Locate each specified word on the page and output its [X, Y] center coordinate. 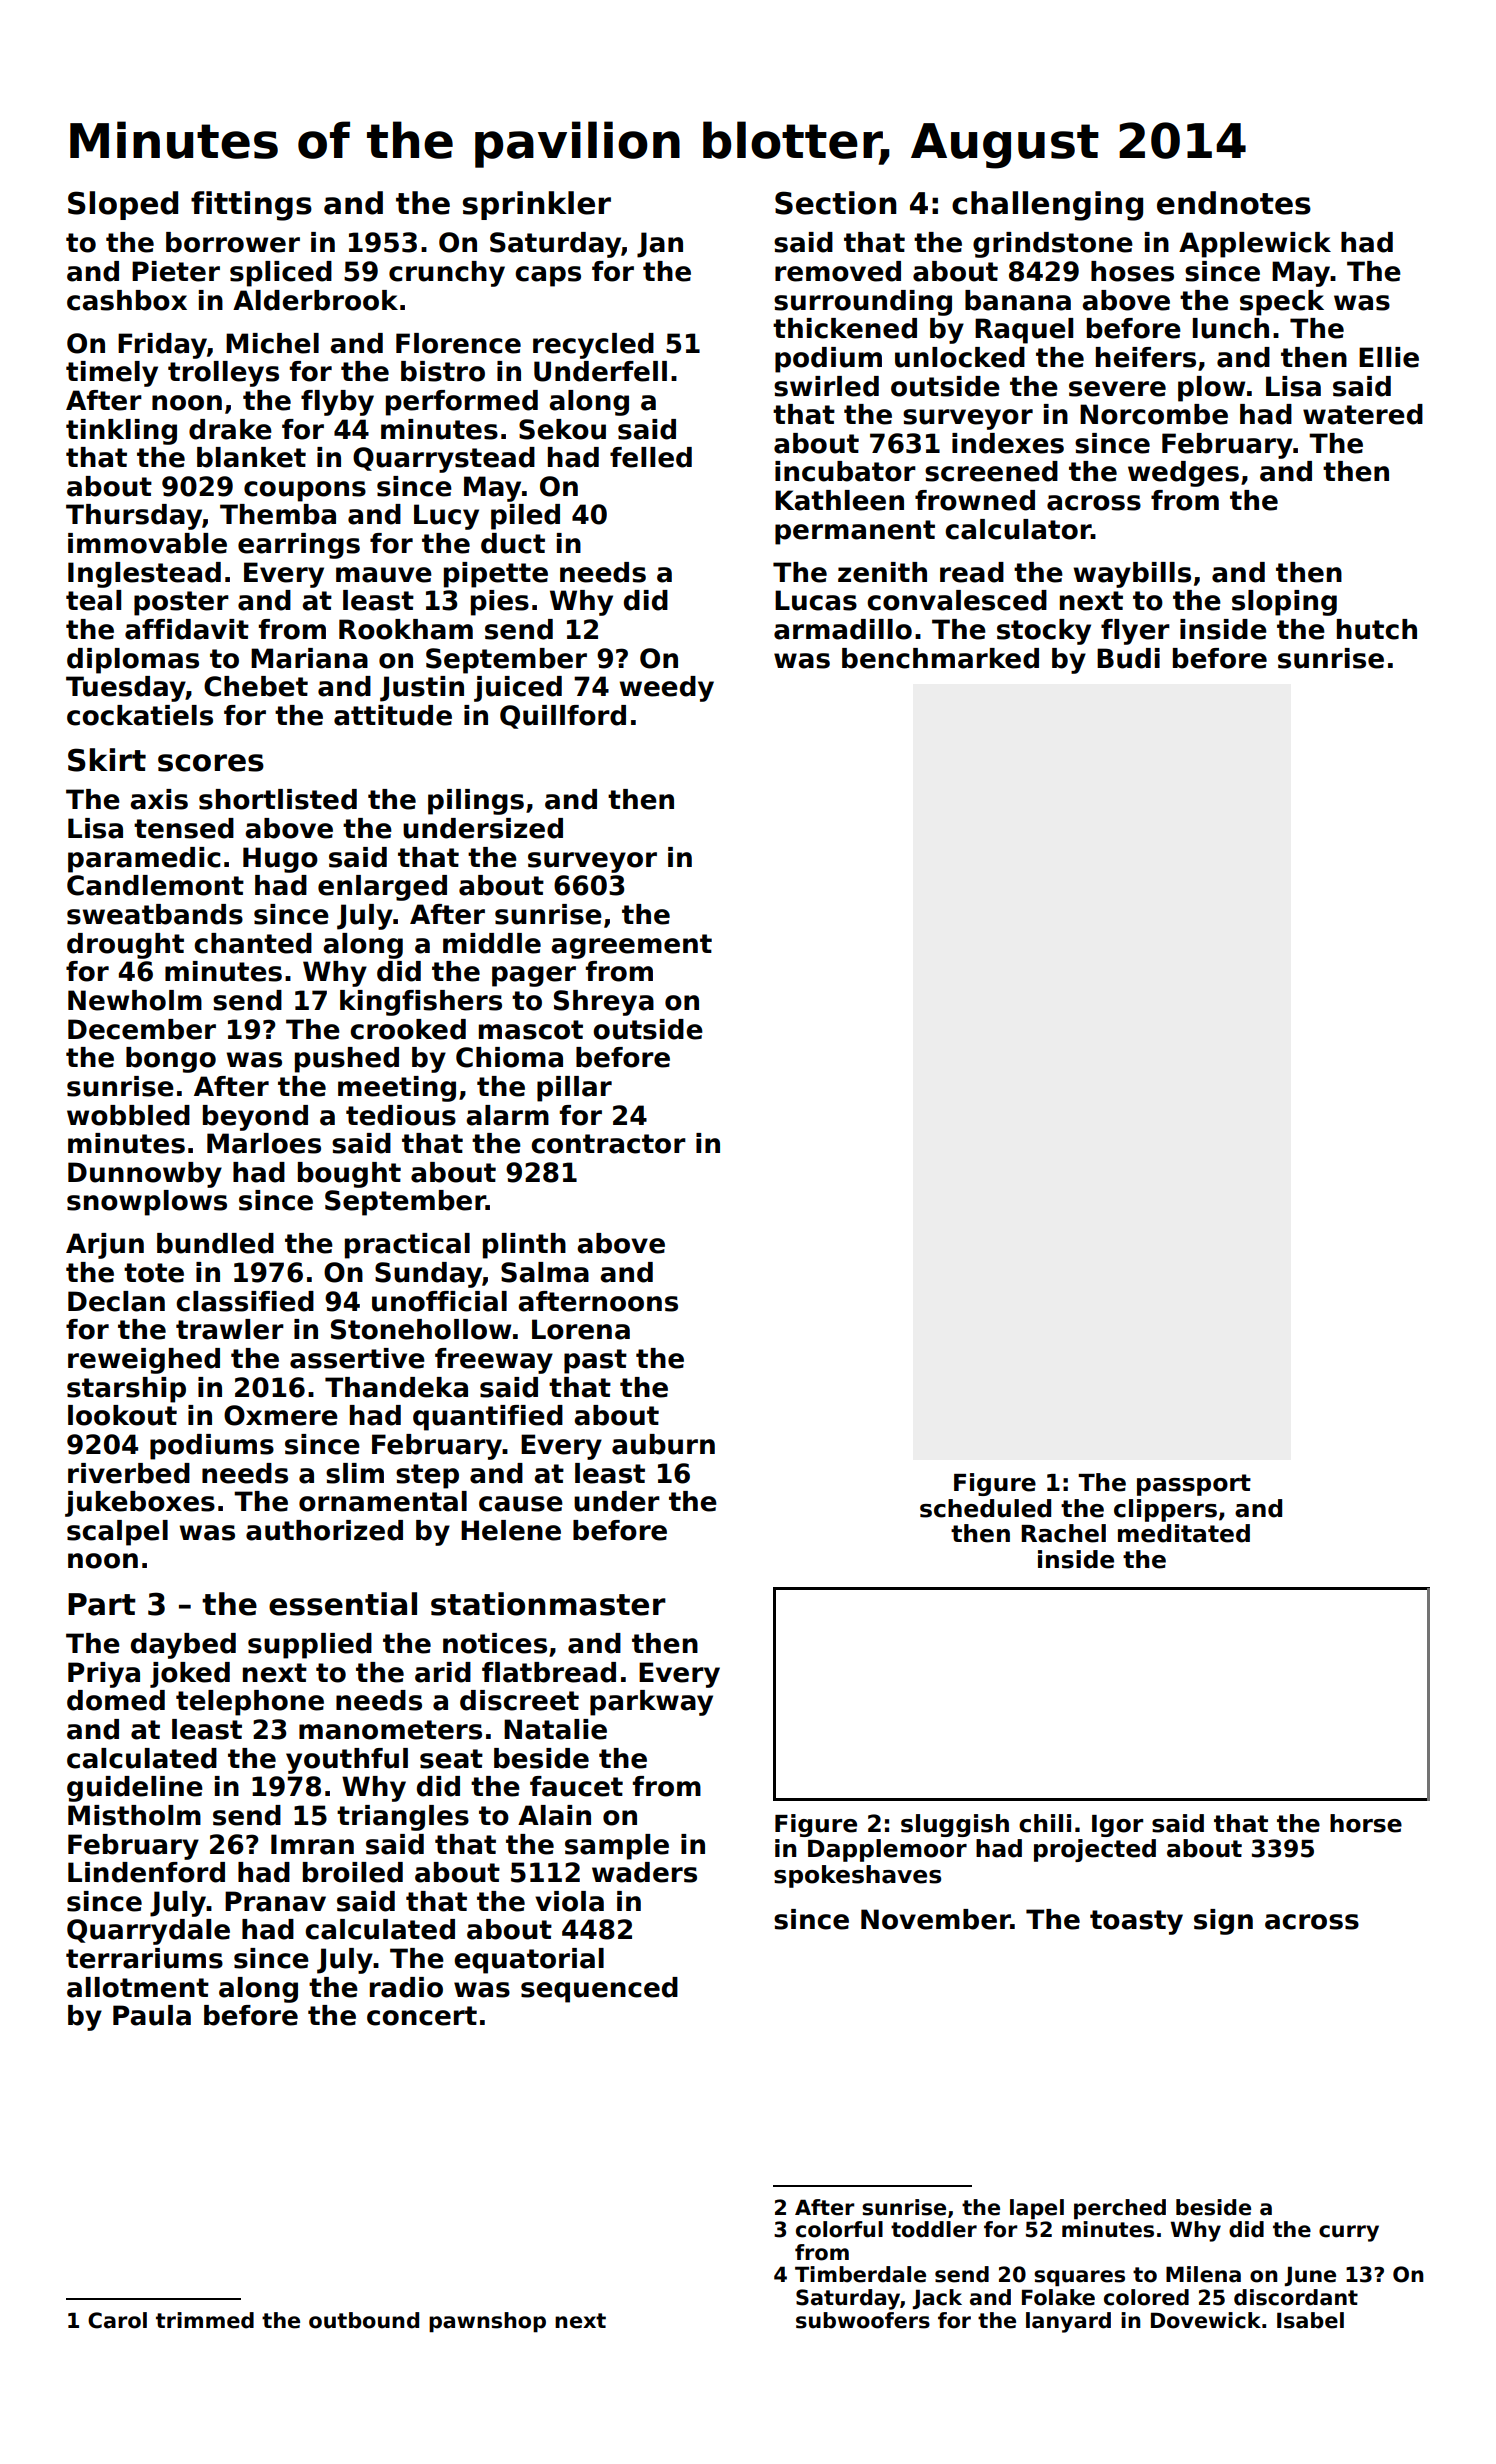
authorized [324, 1530]
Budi [1128, 658]
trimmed [205, 2320]
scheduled [985, 1508]
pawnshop [487, 2322]
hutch [1377, 629]
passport [1194, 1485]
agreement [631, 946]
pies [500, 603]
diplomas [133, 661]
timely [112, 374]
